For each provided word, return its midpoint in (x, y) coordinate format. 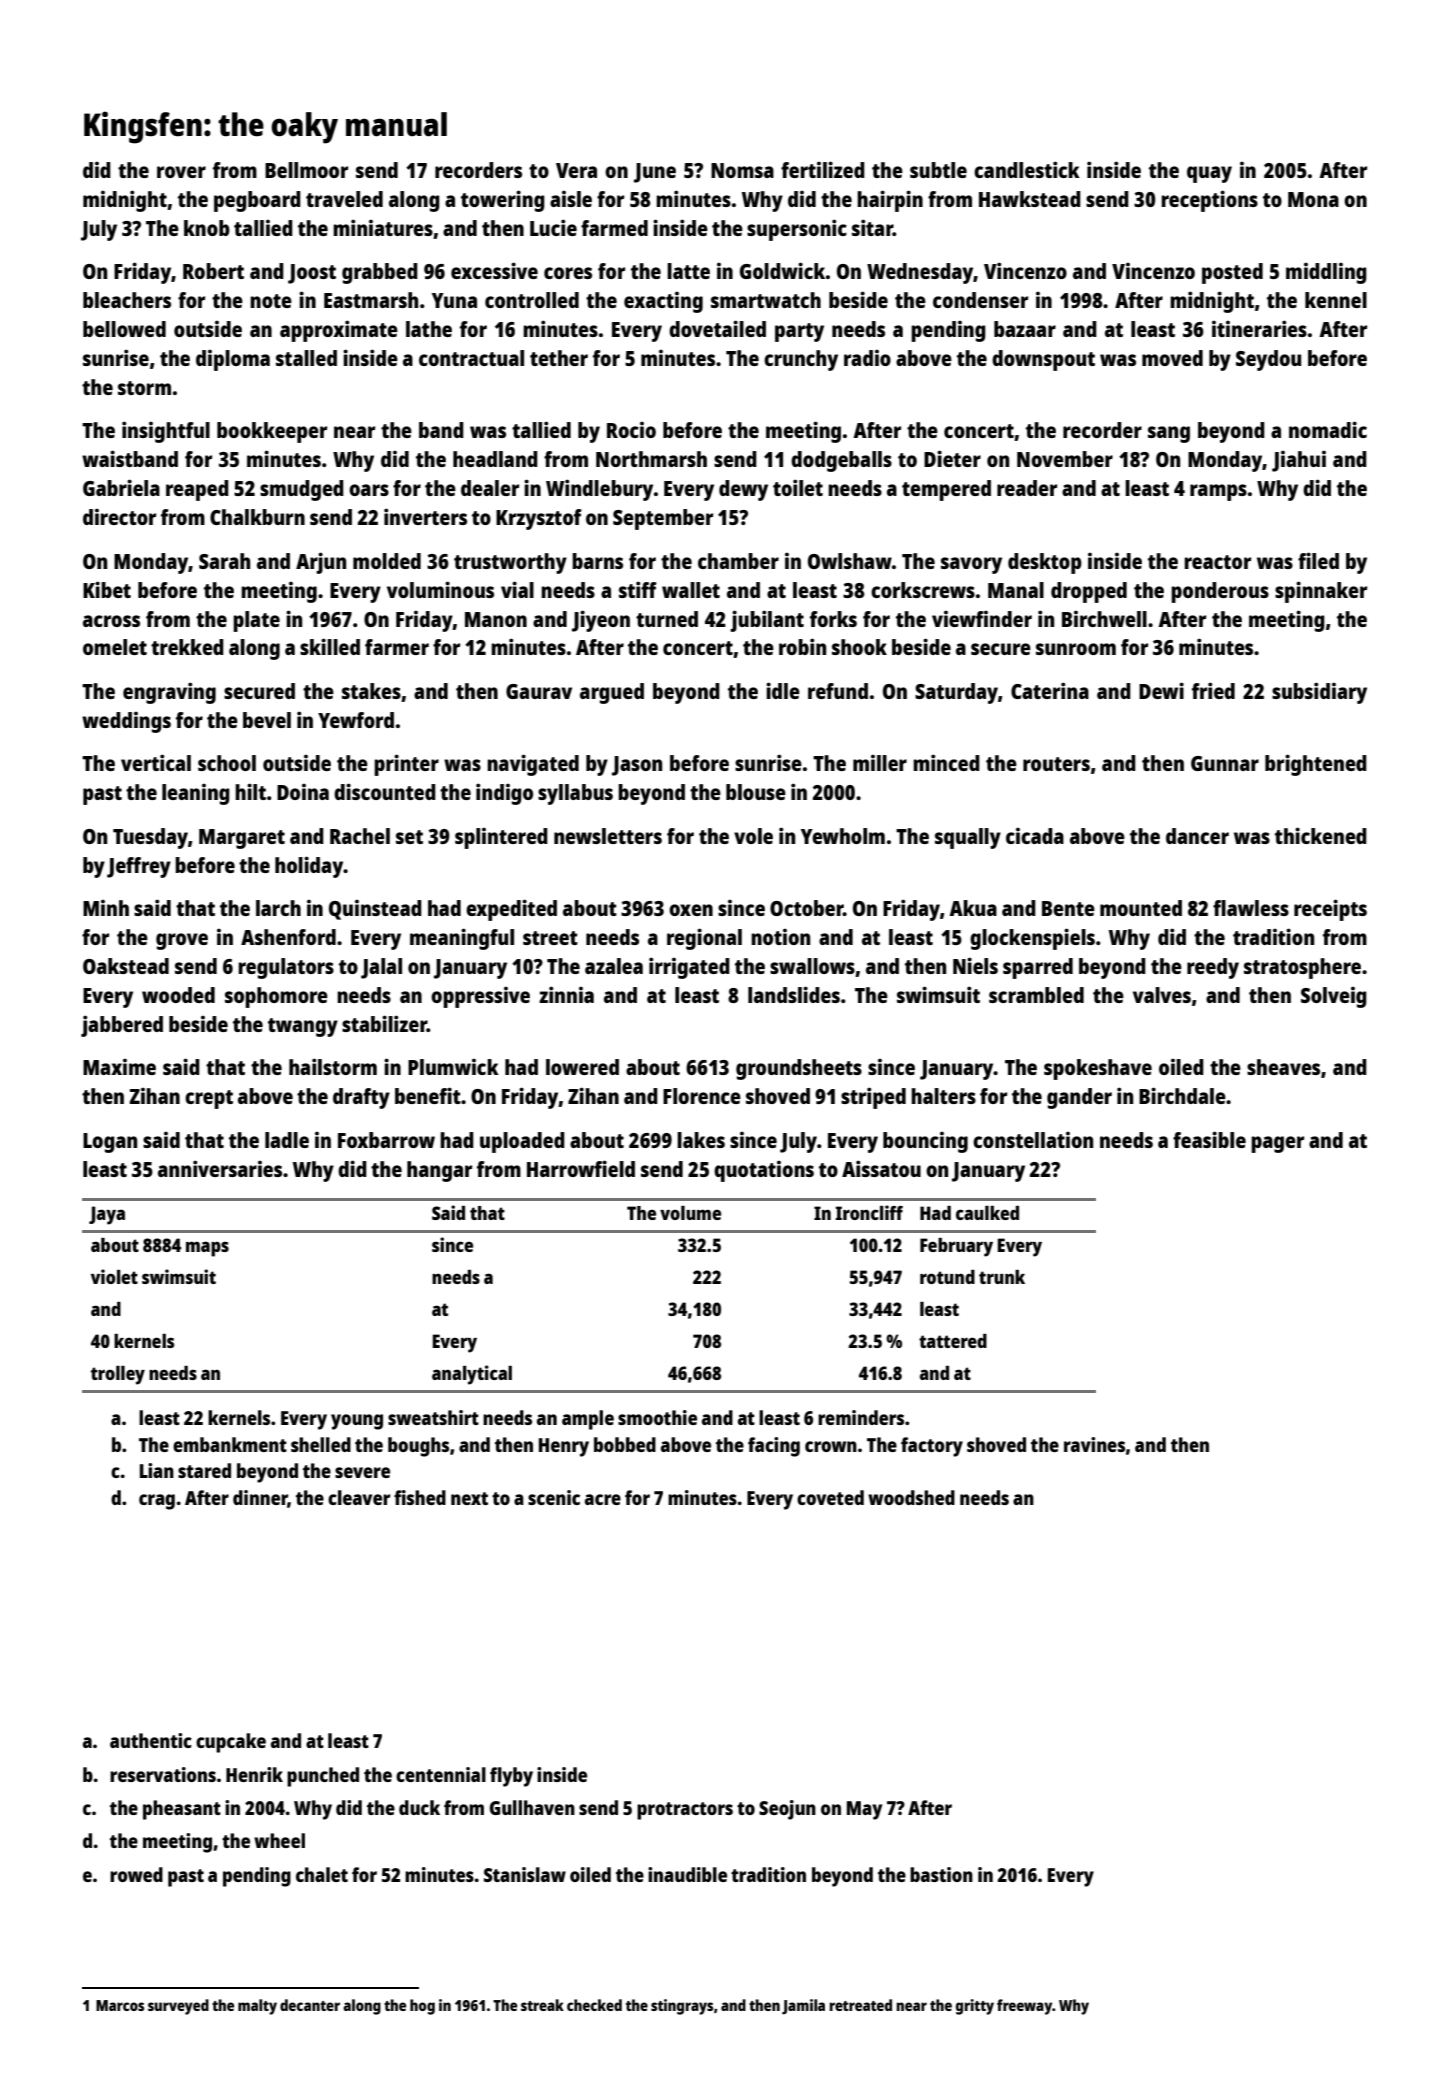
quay (1209, 174)
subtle (938, 170)
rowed (136, 1874)
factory (932, 1447)
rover (181, 172)
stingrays (682, 2007)
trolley (118, 1375)
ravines (1094, 1444)
